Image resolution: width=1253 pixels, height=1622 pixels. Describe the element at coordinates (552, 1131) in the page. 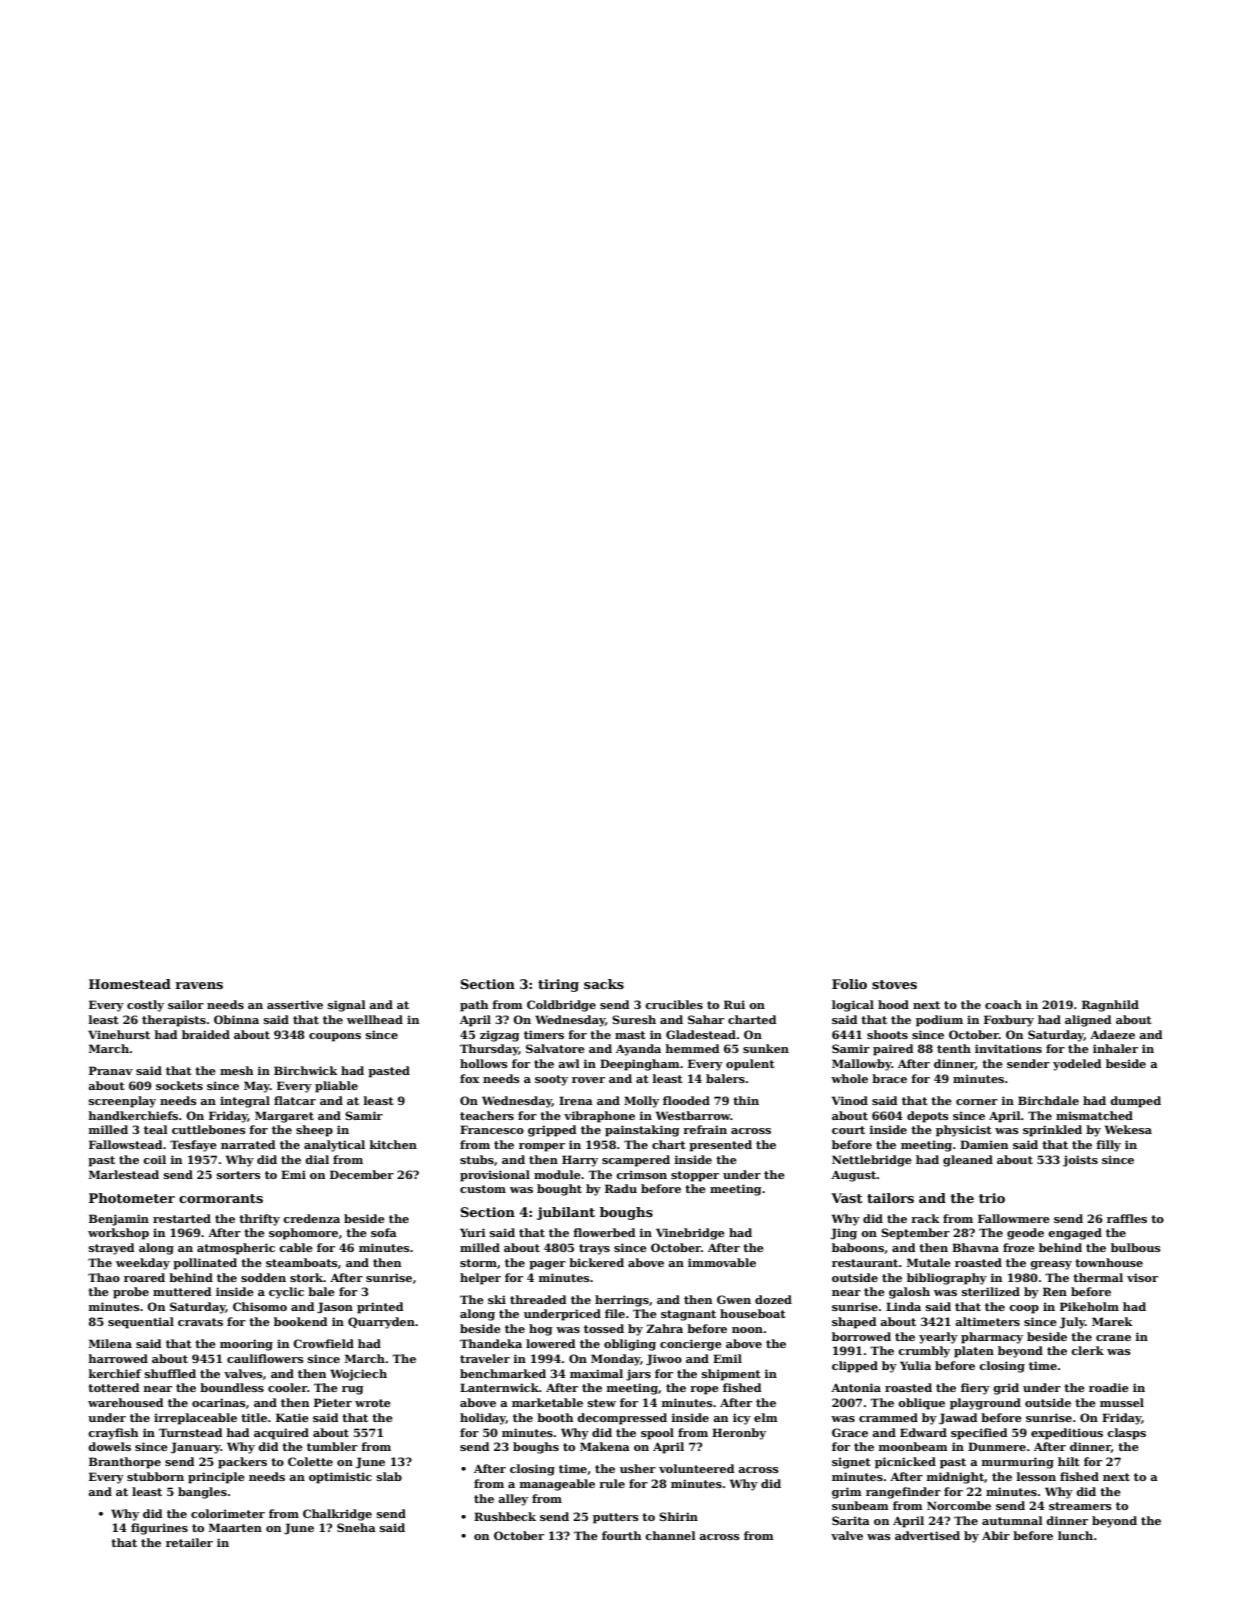

I see `gripped` at that location.
